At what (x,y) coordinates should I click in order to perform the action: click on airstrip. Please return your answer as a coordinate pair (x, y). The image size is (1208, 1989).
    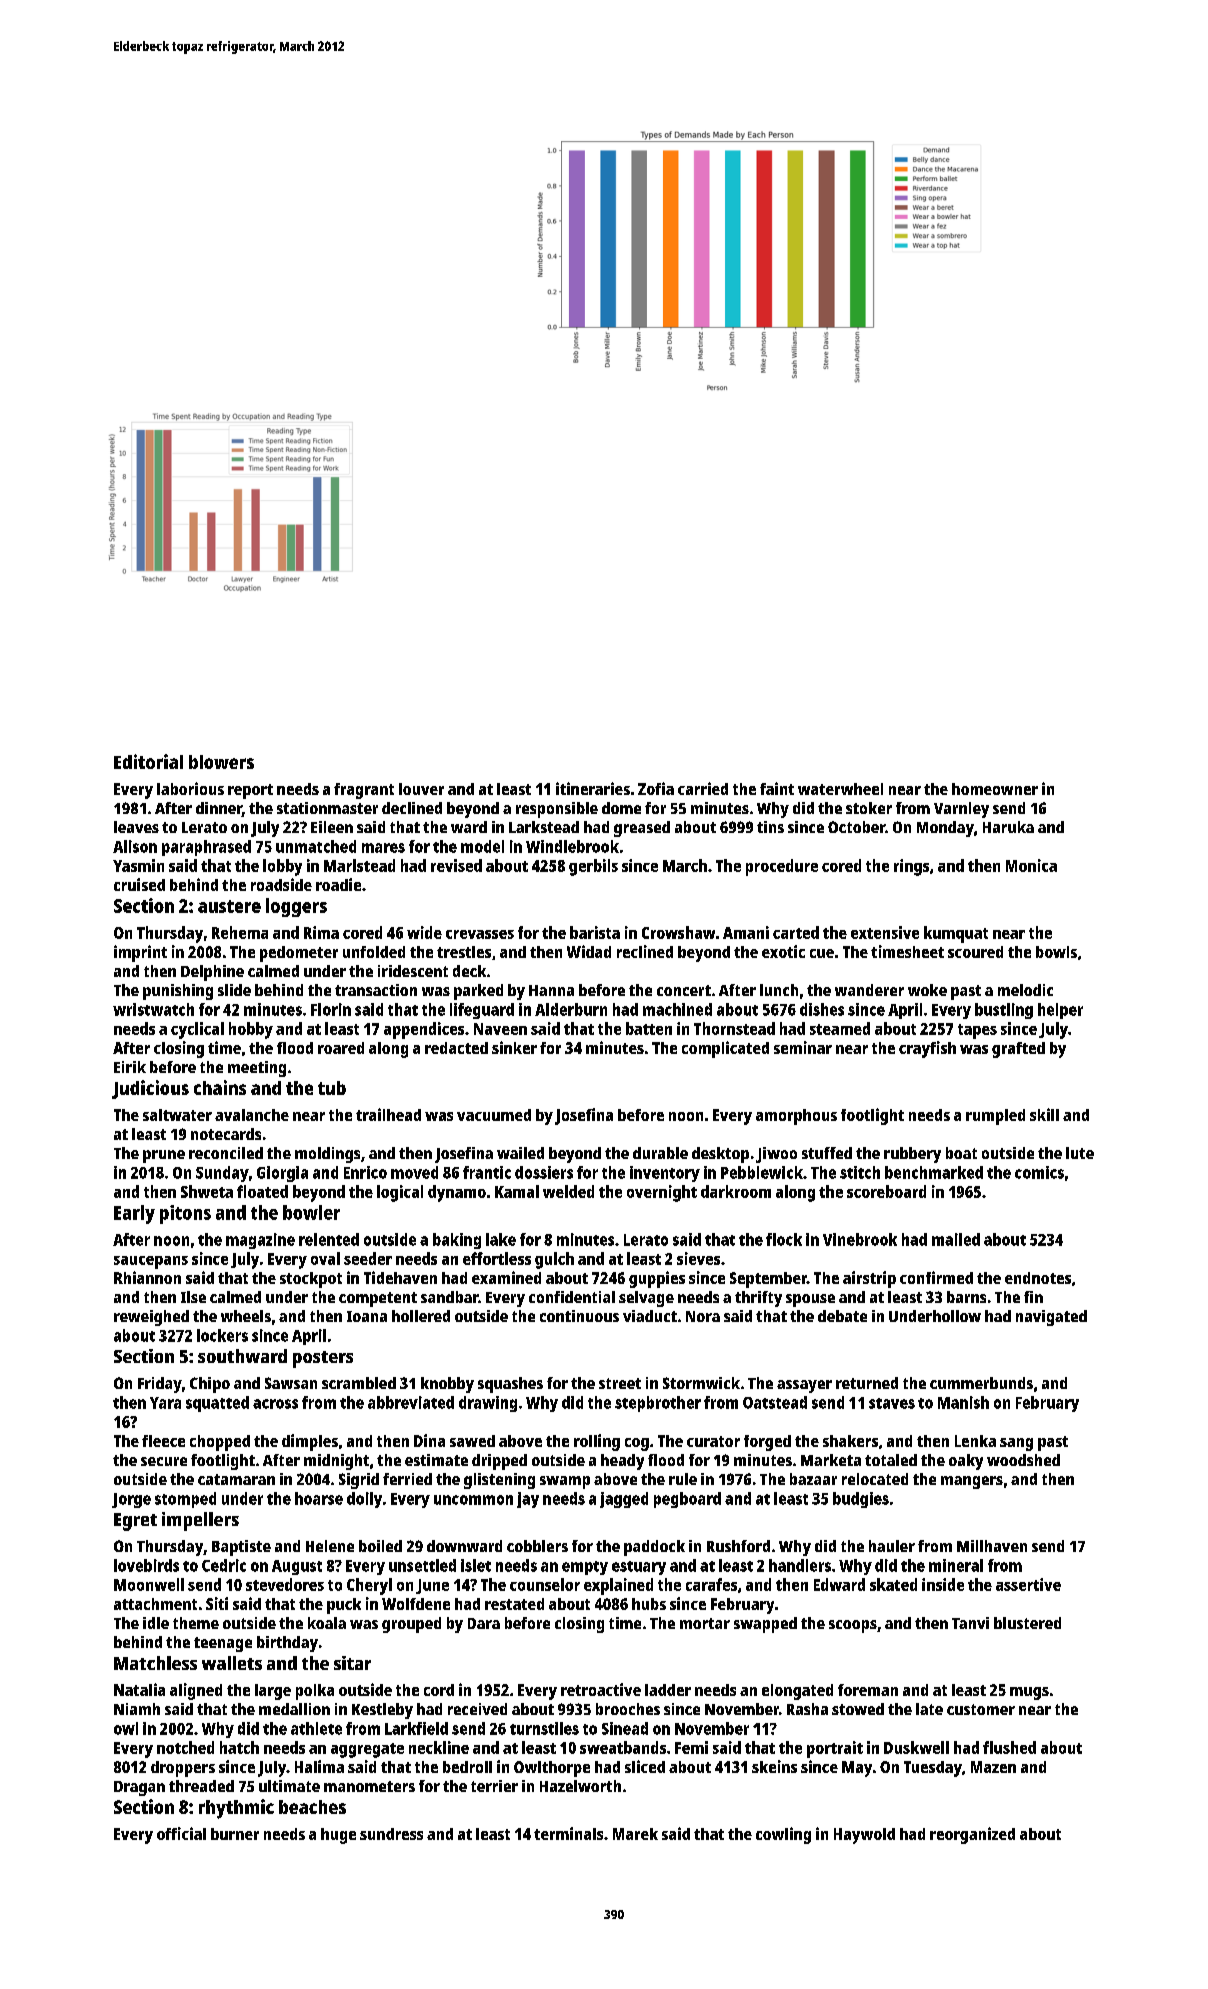
    Looking at the image, I should click on (869, 1279).
